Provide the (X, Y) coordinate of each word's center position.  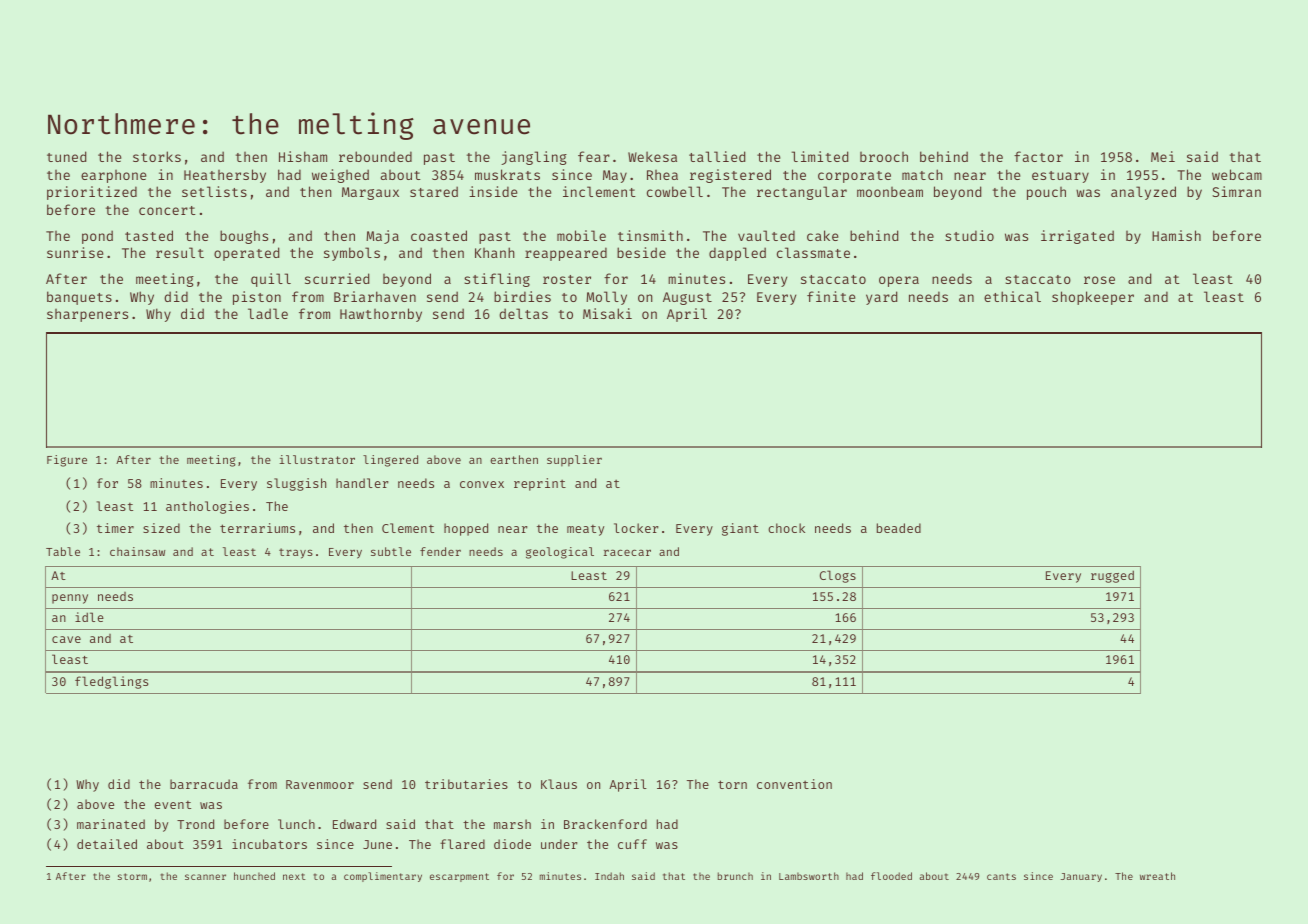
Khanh (495, 252)
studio (969, 235)
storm (132, 876)
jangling (534, 158)
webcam (1237, 174)
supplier (574, 461)
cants (1001, 876)
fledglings (111, 682)
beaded (899, 528)
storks (157, 156)
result (180, 252)
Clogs (838, 576)
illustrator (317, 459)
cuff (632, 844)
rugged (1112, 576)
